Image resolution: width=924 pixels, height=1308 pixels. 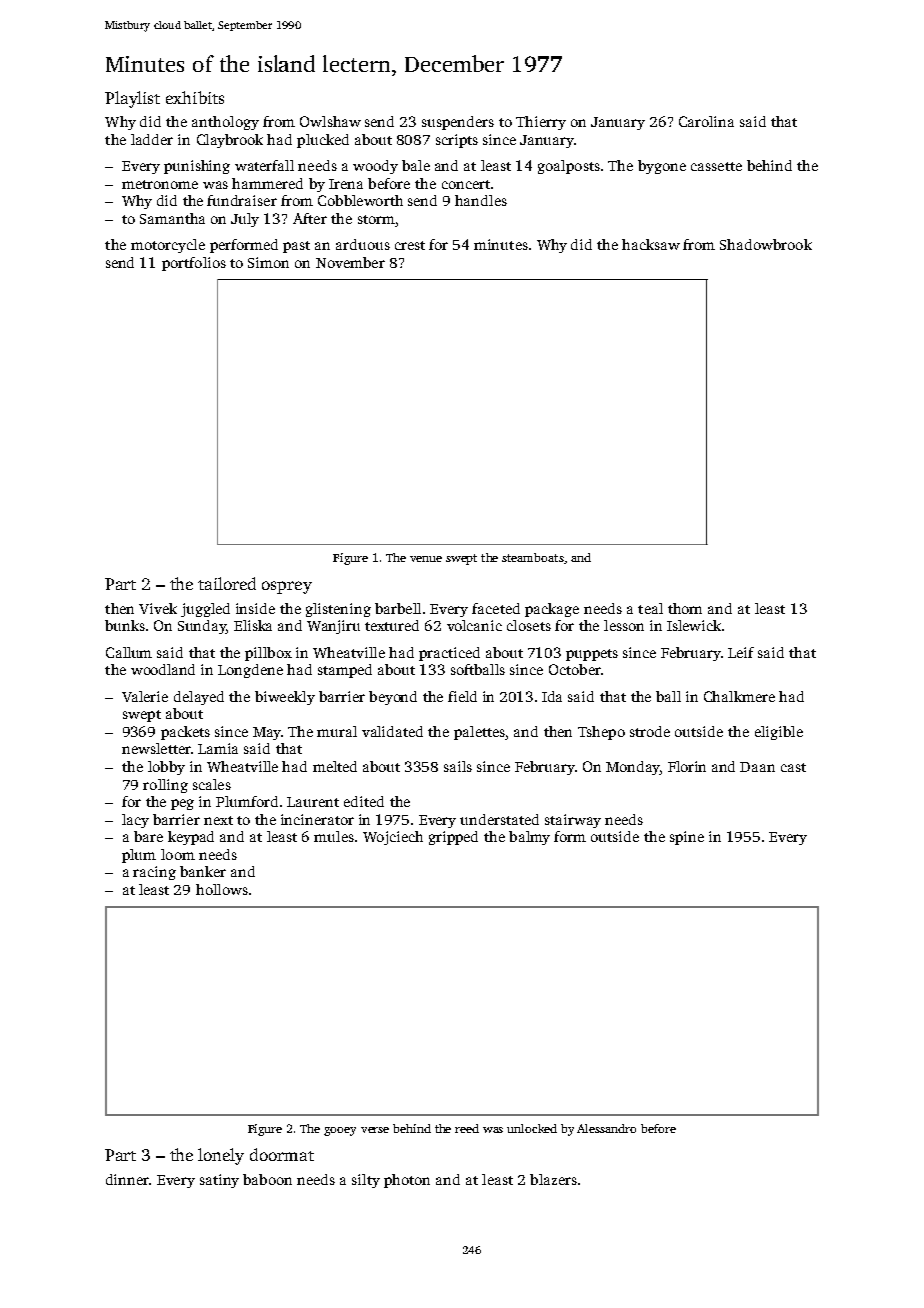 What do you see at coordinates (453, 838) in the page?
I see `gripped` at bounding box center [453, 838].
